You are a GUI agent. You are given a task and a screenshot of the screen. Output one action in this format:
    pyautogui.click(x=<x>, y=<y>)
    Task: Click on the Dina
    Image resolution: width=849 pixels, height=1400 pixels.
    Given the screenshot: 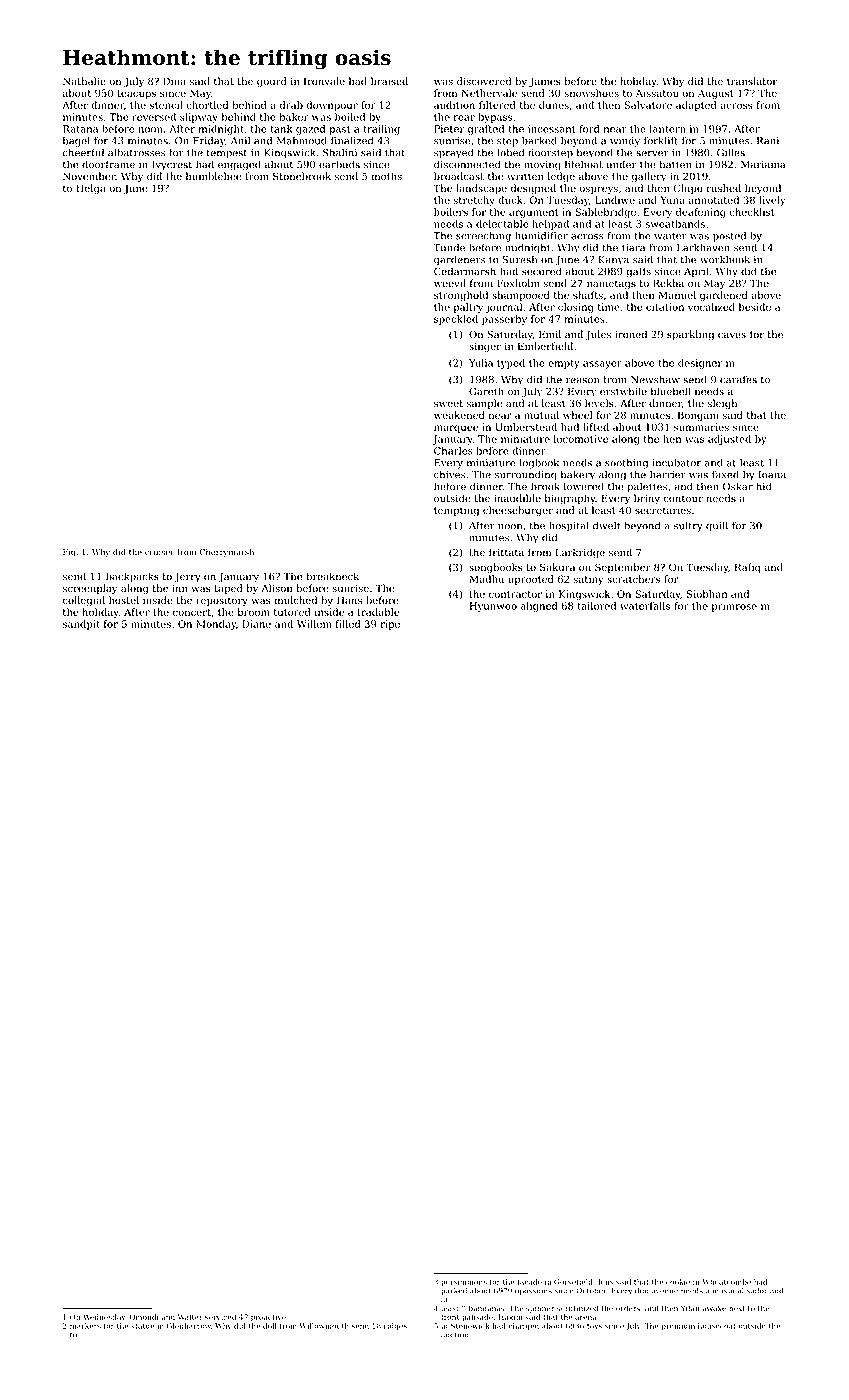 What is the action you would take?
    pyautogui.click(x=174, y=81)
